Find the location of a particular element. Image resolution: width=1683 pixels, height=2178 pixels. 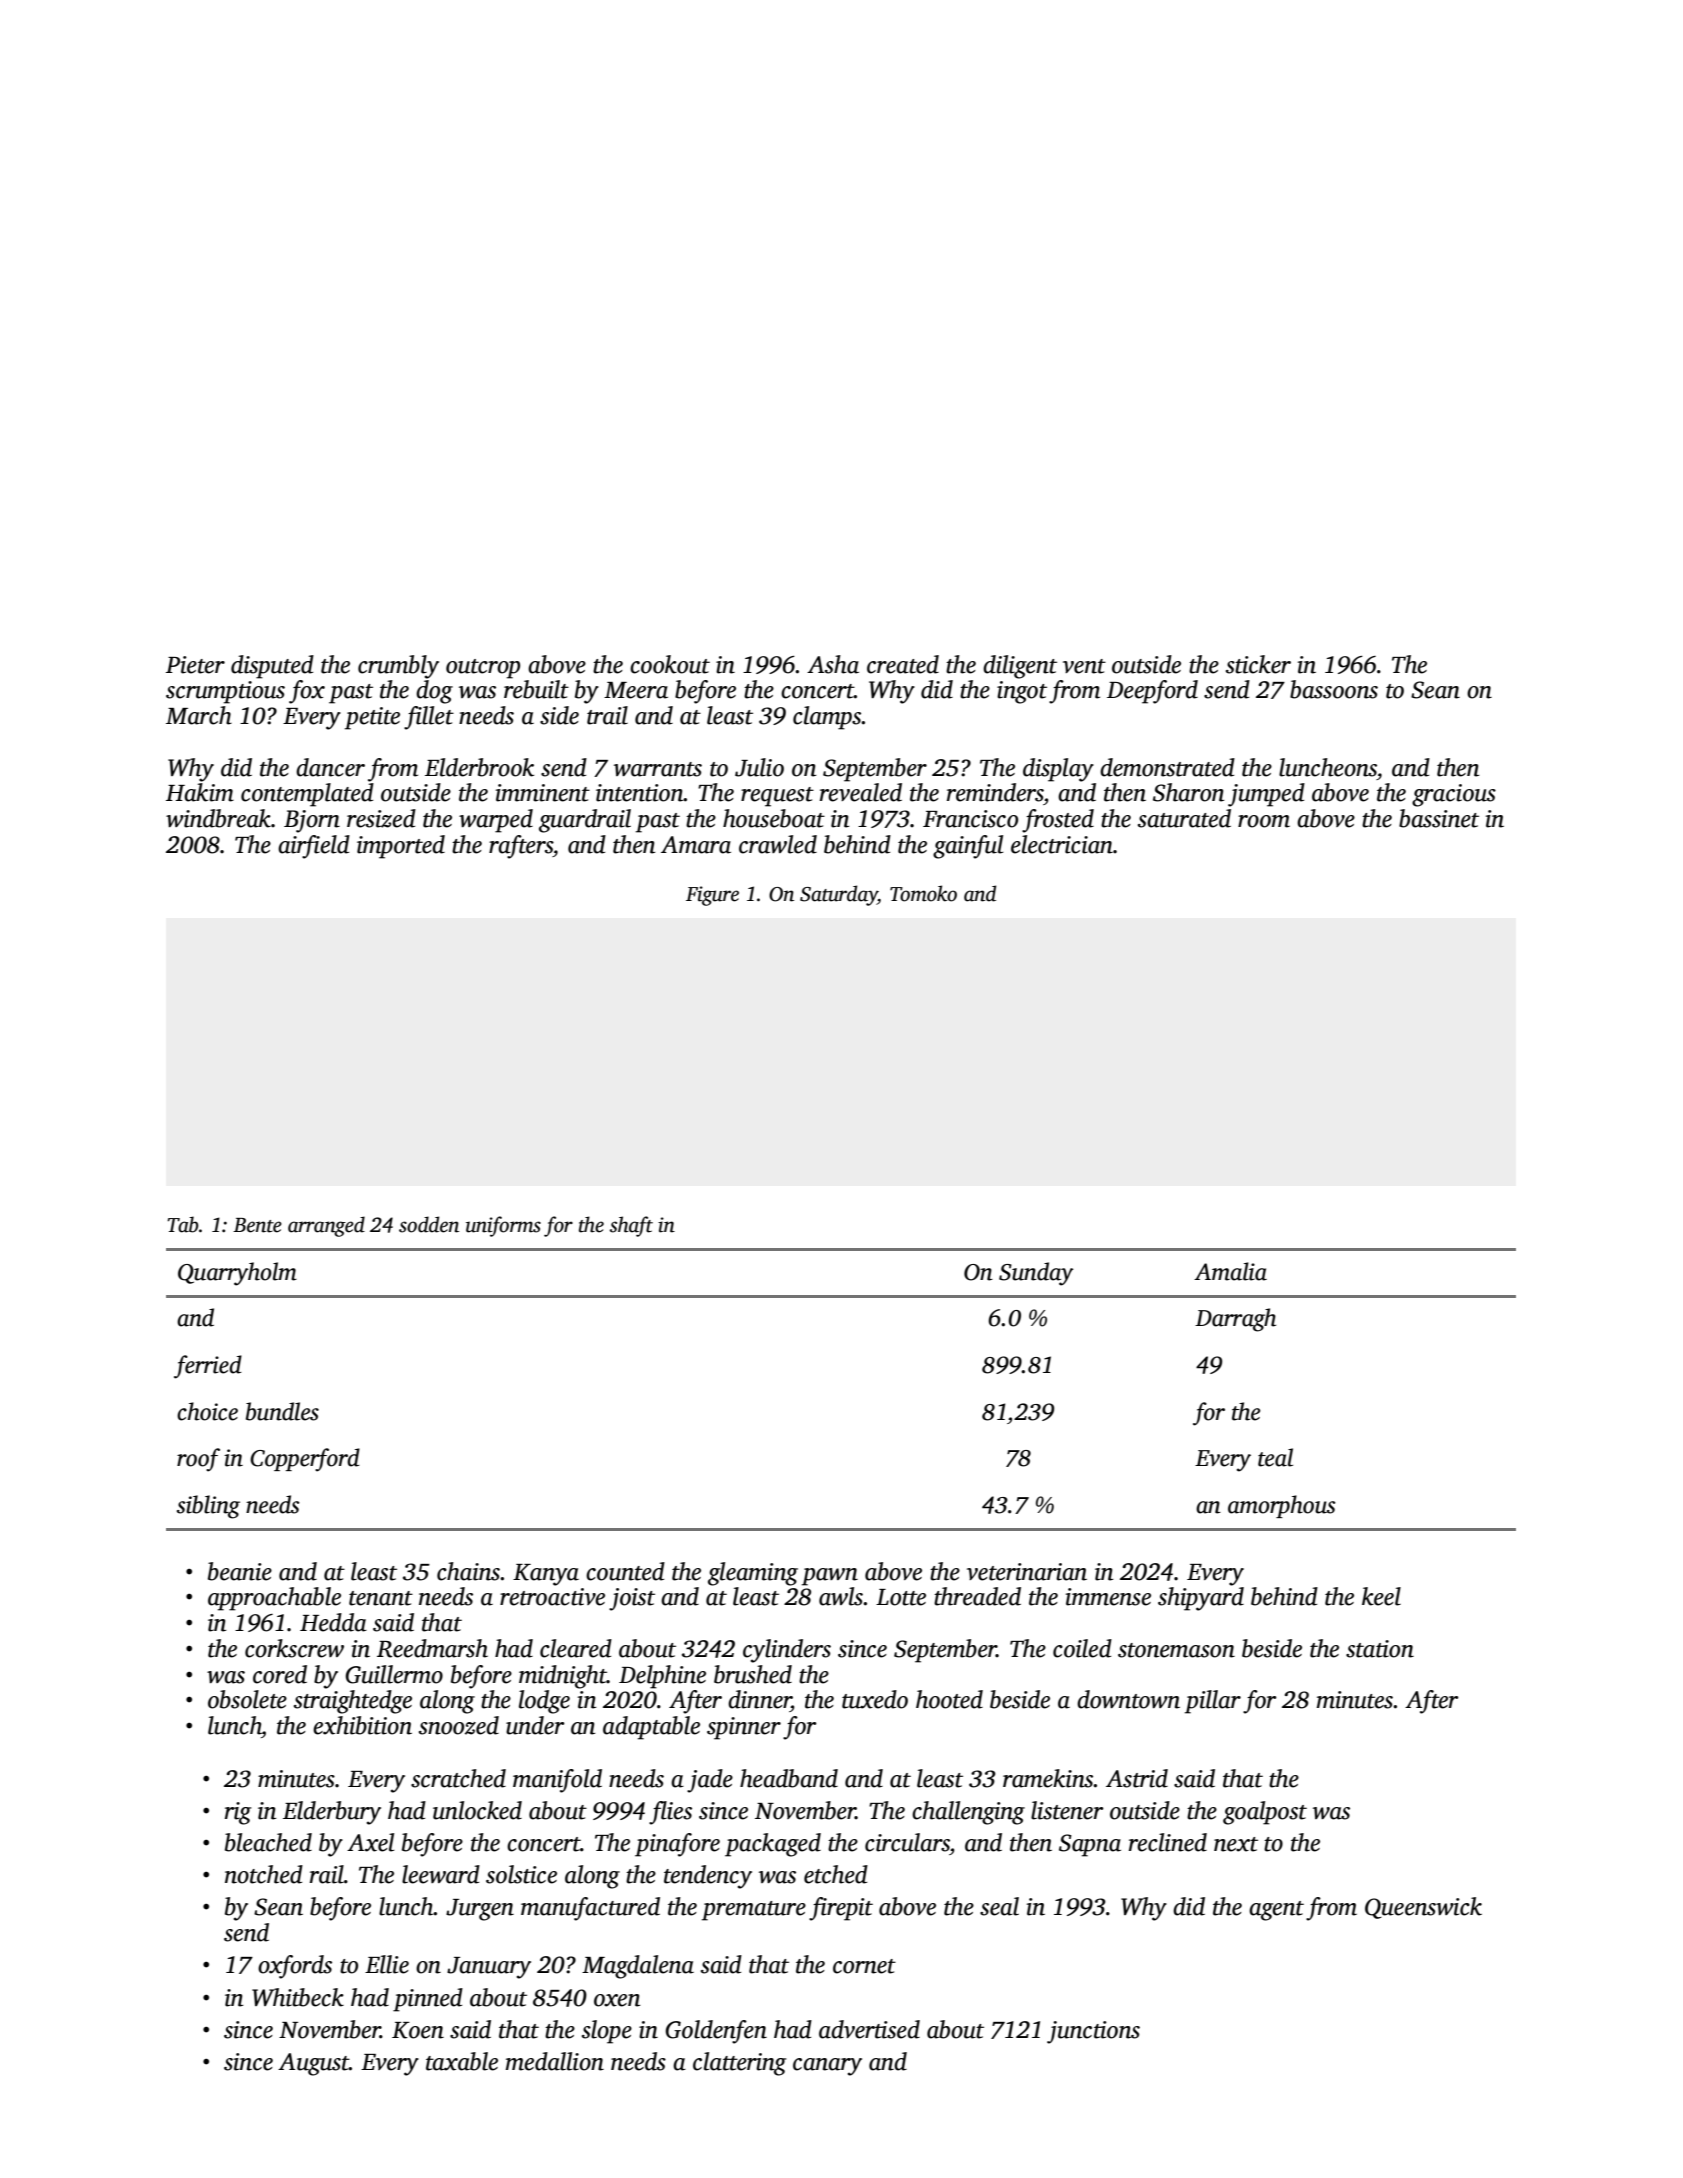

frosted is located at coordinates (1058, 821).
